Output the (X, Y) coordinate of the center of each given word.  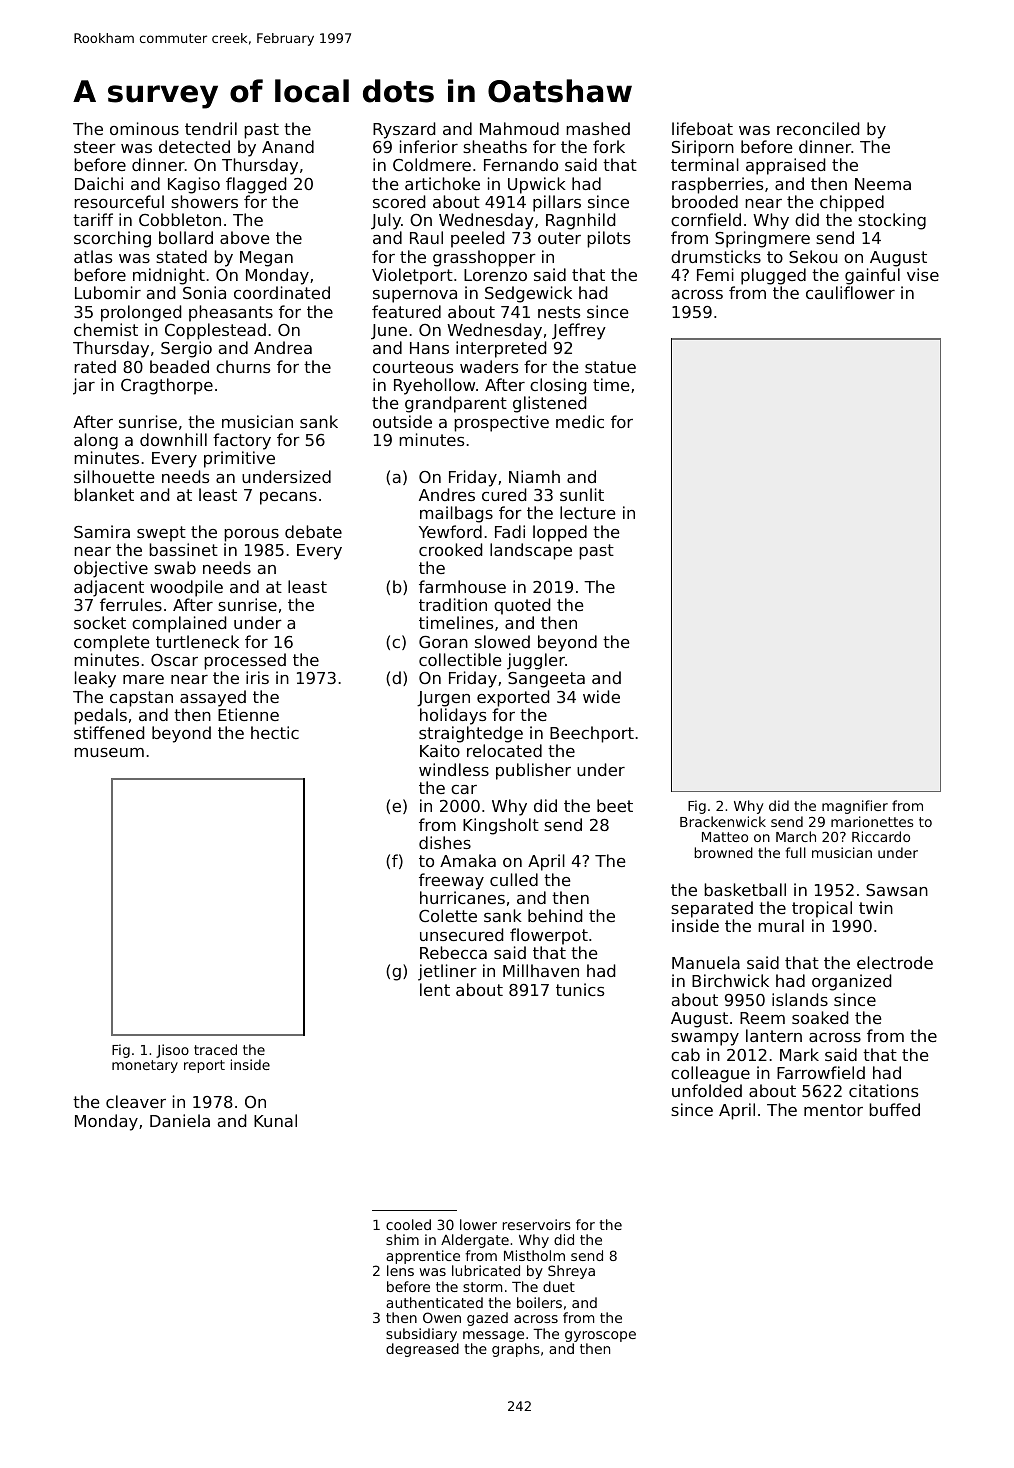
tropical (822, 909)
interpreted (501, 349)
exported (513, 698)
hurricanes (462, 897)
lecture (587, 512)
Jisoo (172, 1051)
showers (204, 201)
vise (923, 274)
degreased (422, 1350)
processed (245, 661)
